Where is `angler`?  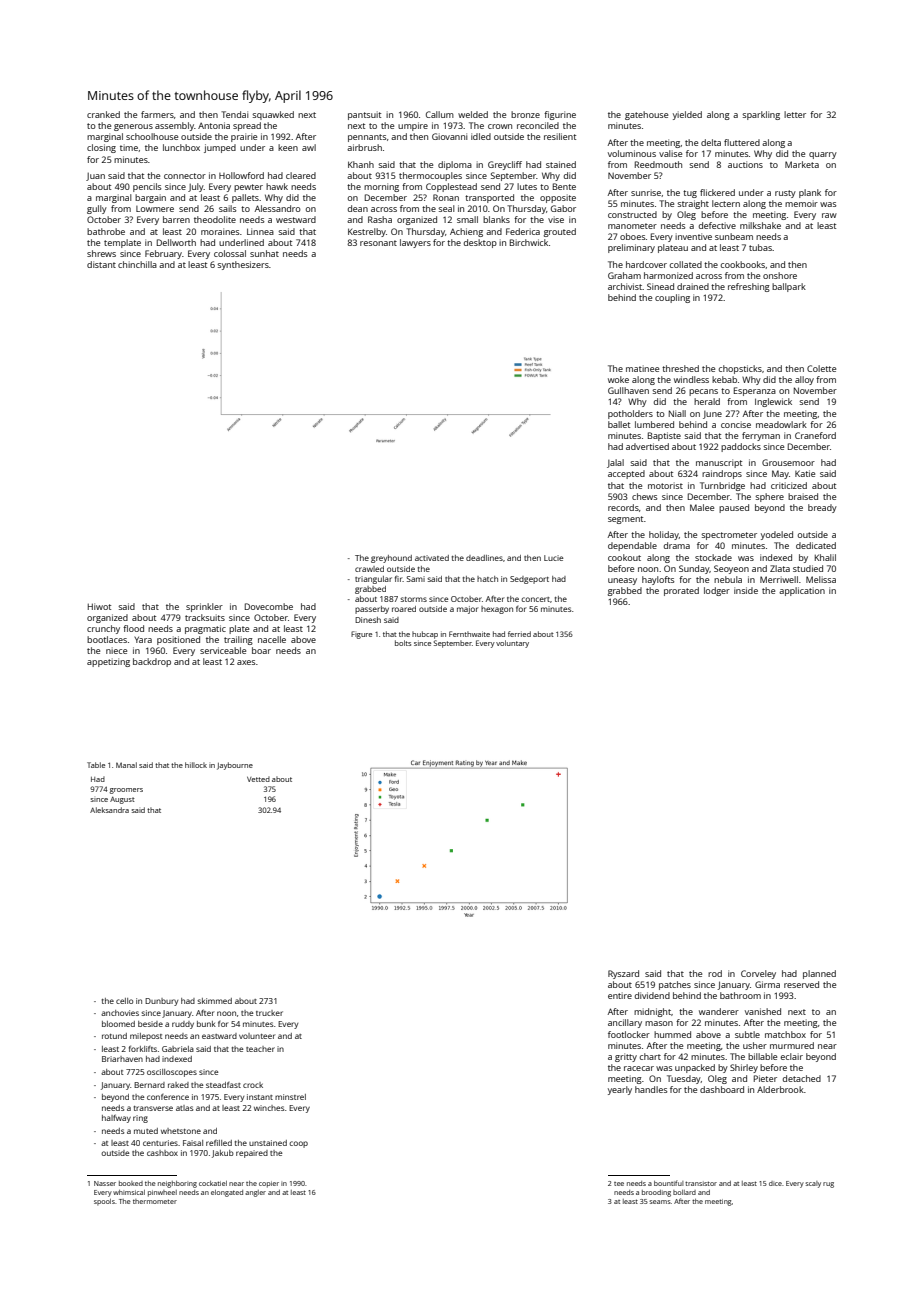 angler is located at coordinates (255, 1193).
